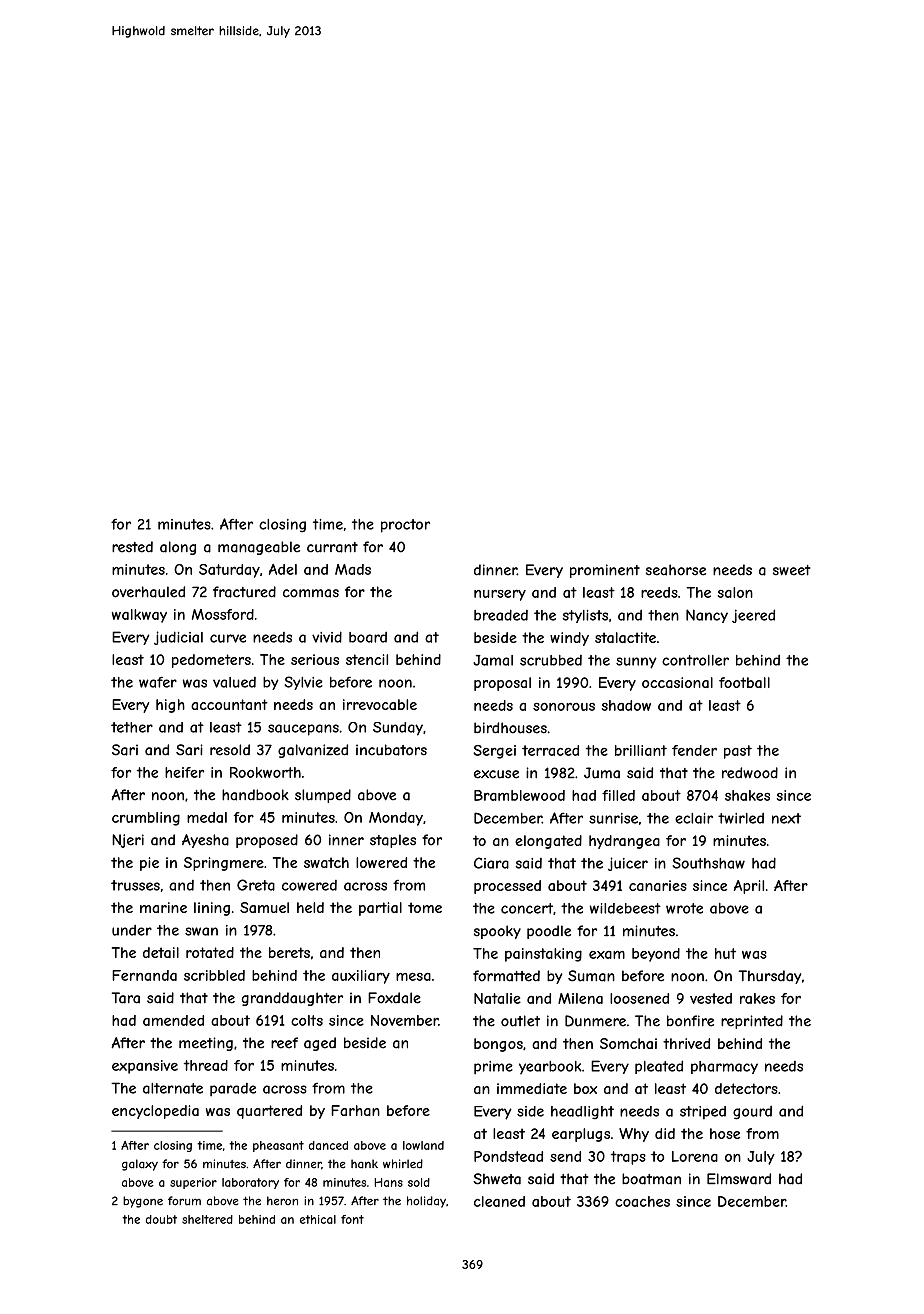 This screenshot has height=1314, width=924. Describe the element at coordinates (367, 659) in the screenshot. I see `stencil` at that location.
